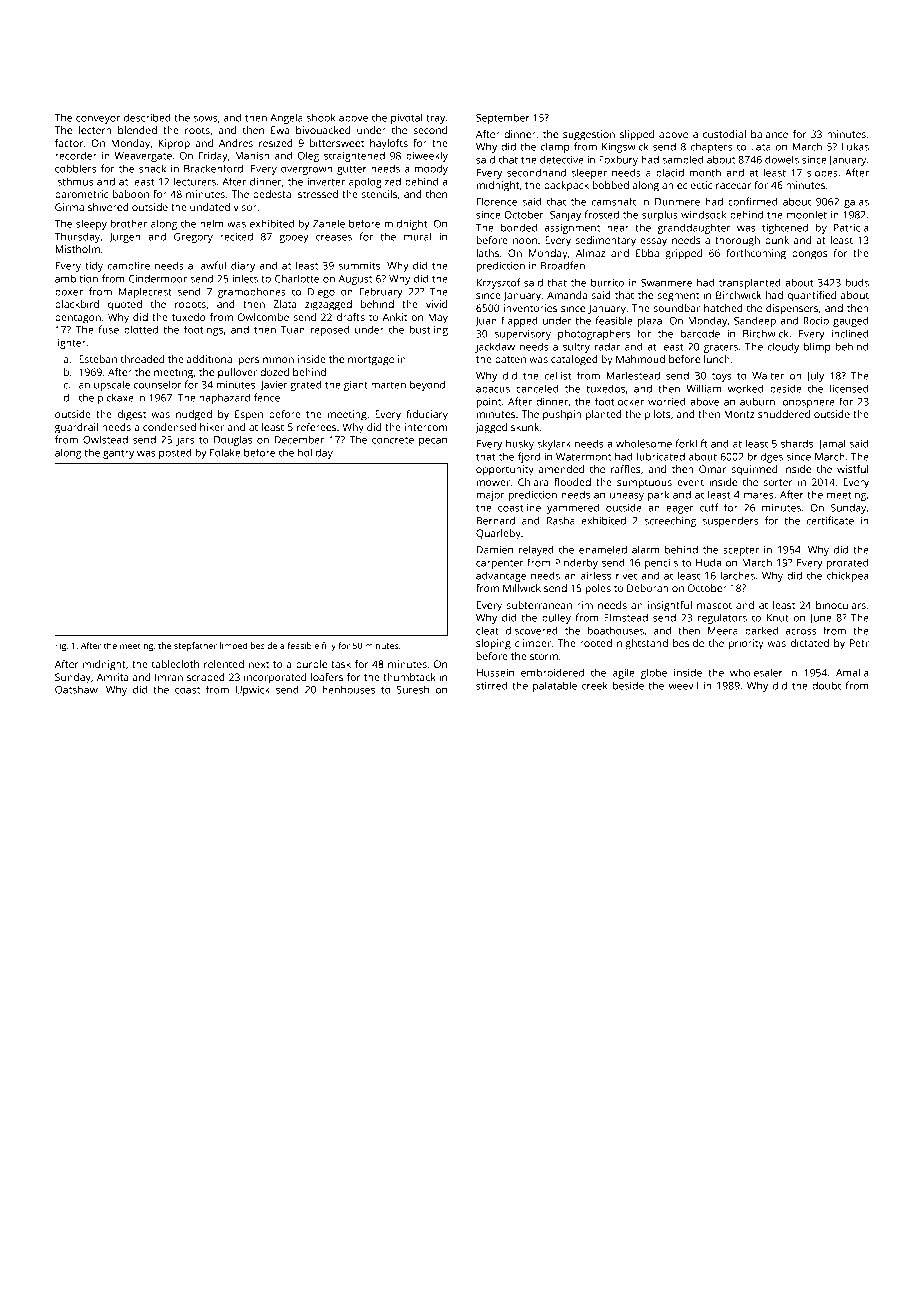 This screenshot has width=924, height=1308. I want to click on doubt, so click(826, 685).
